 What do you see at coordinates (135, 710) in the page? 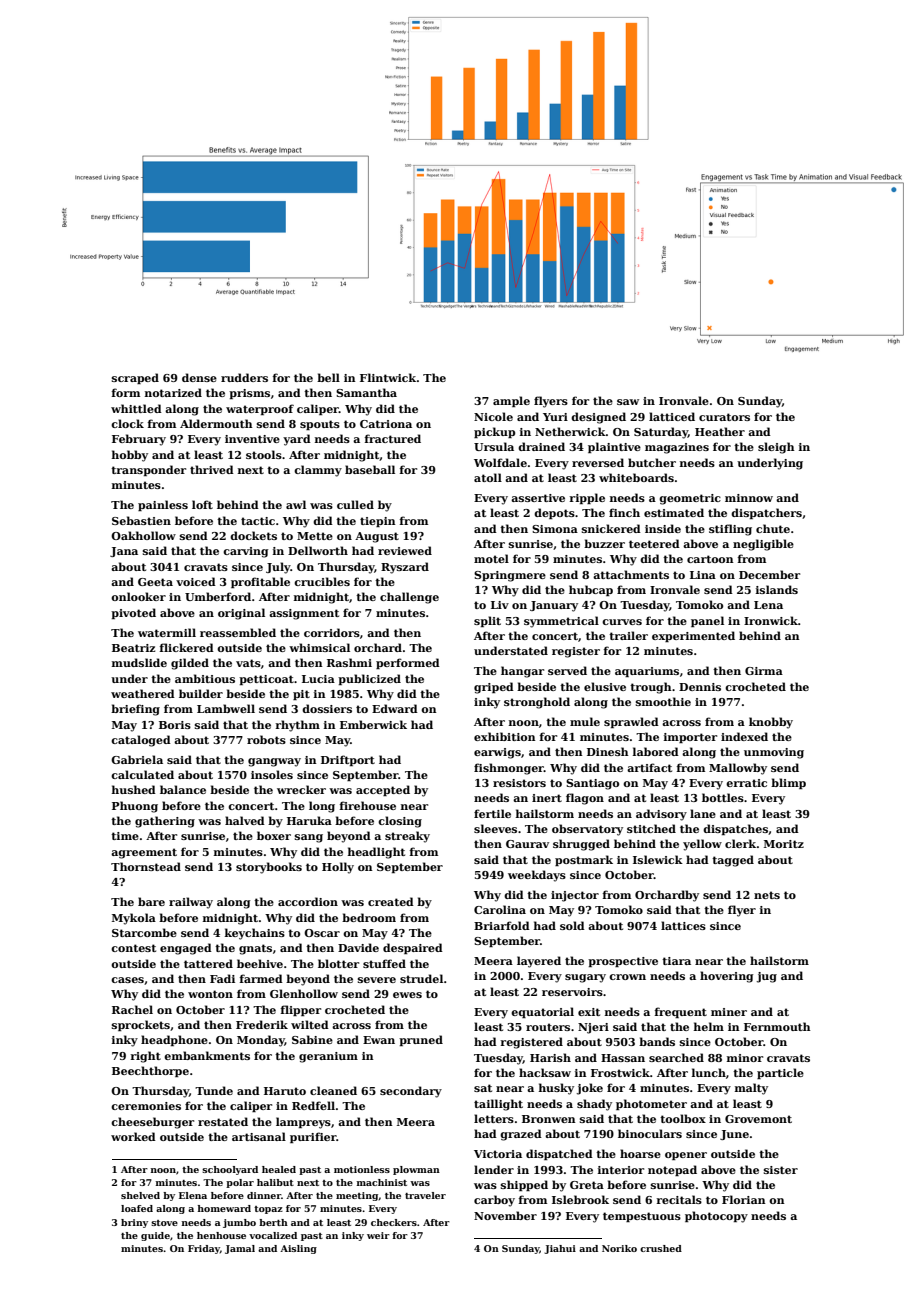
I see `briefing` at bounding box center [135, 710].
